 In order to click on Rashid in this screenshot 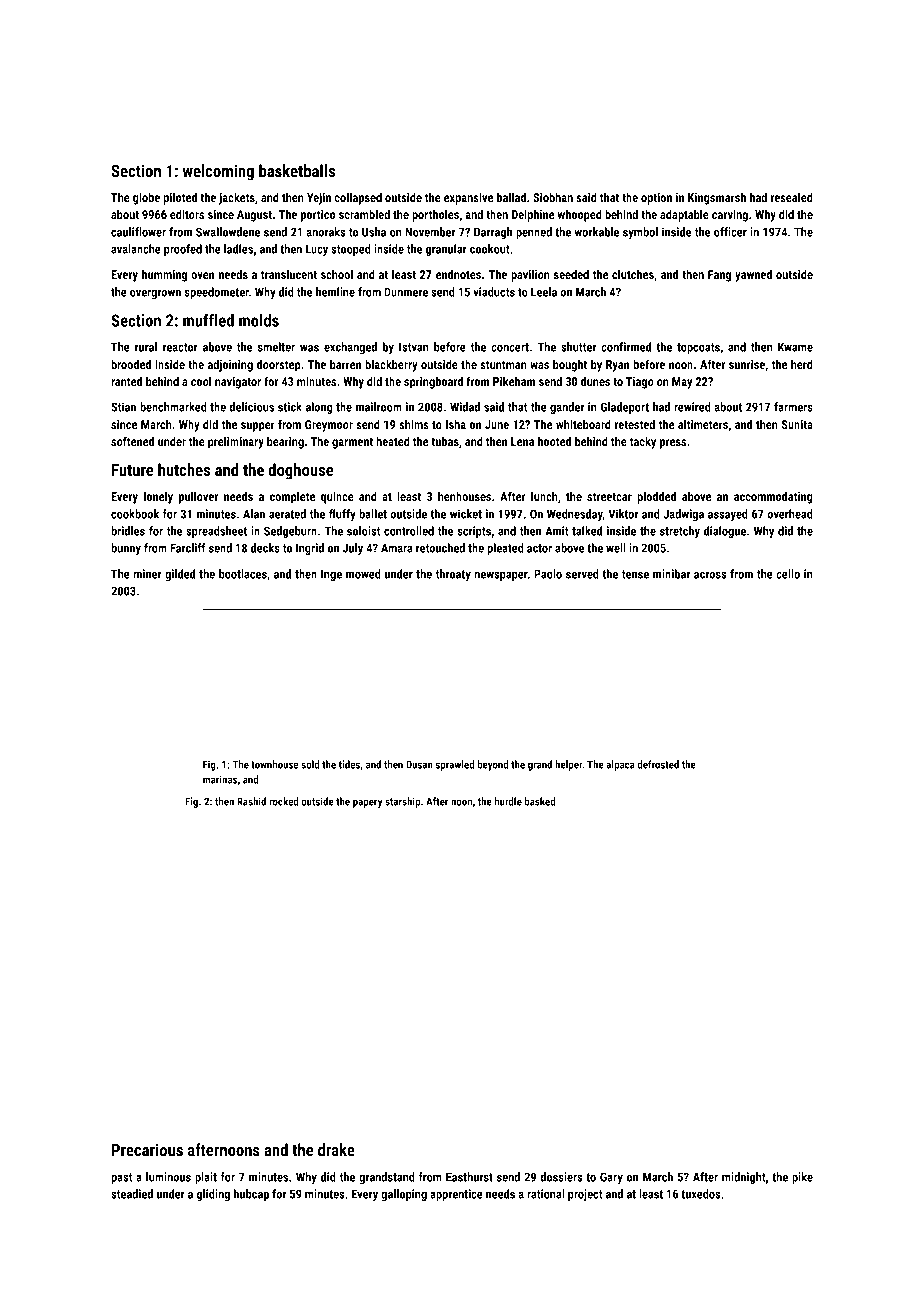, I will do `click(251, 801)`.
